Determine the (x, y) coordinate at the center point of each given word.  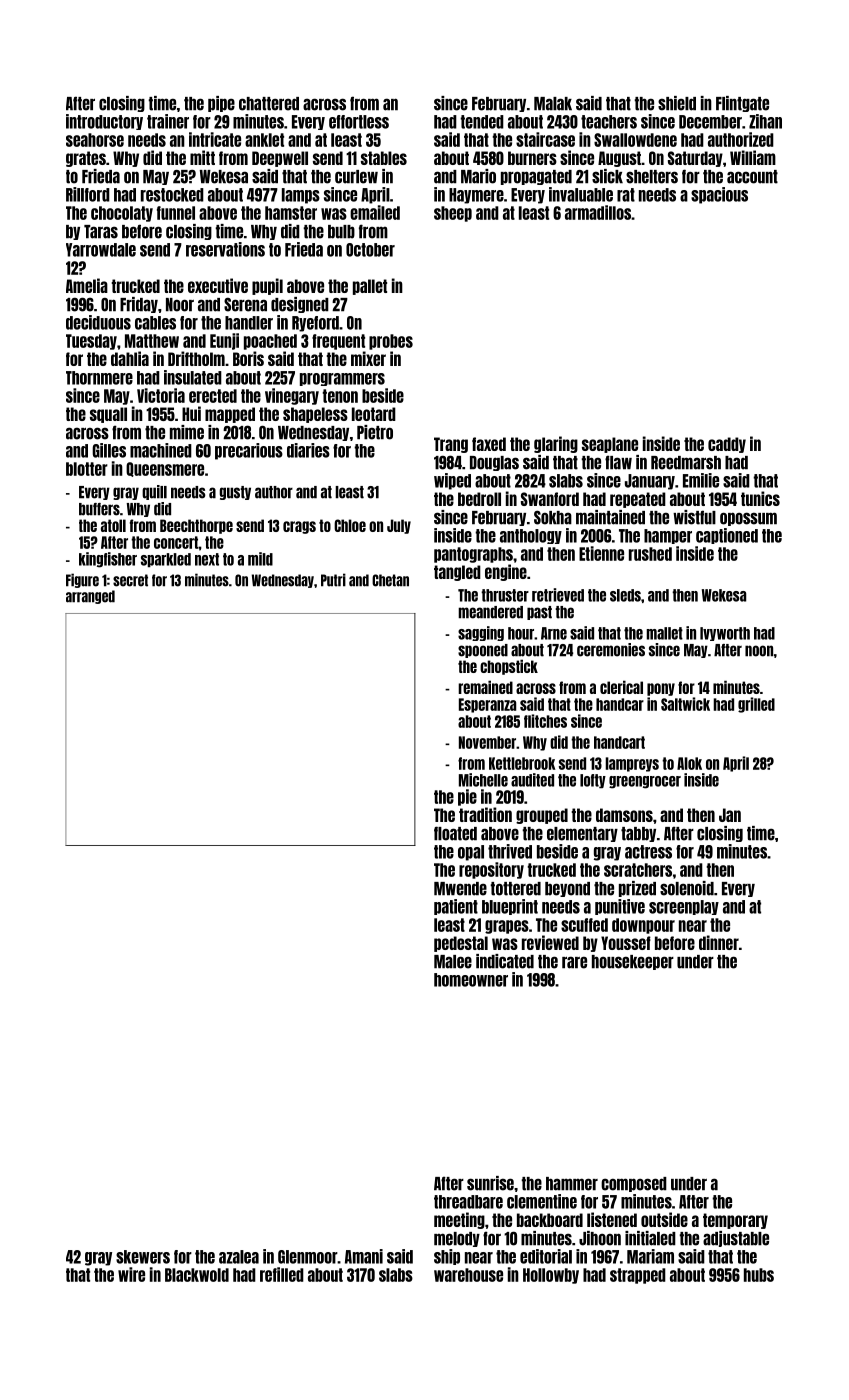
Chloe (350, 525)
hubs (759, 1275)
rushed (650, 554)
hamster (291, 213)
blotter (87, 469)
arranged (90, 597)
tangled (457, 573)
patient (456, 907)
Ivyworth (725, 634)
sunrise (490, 1183)
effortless (359, 122)
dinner (719, 942)
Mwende (460, 889)
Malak (553, 104)
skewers (143, 1257)
